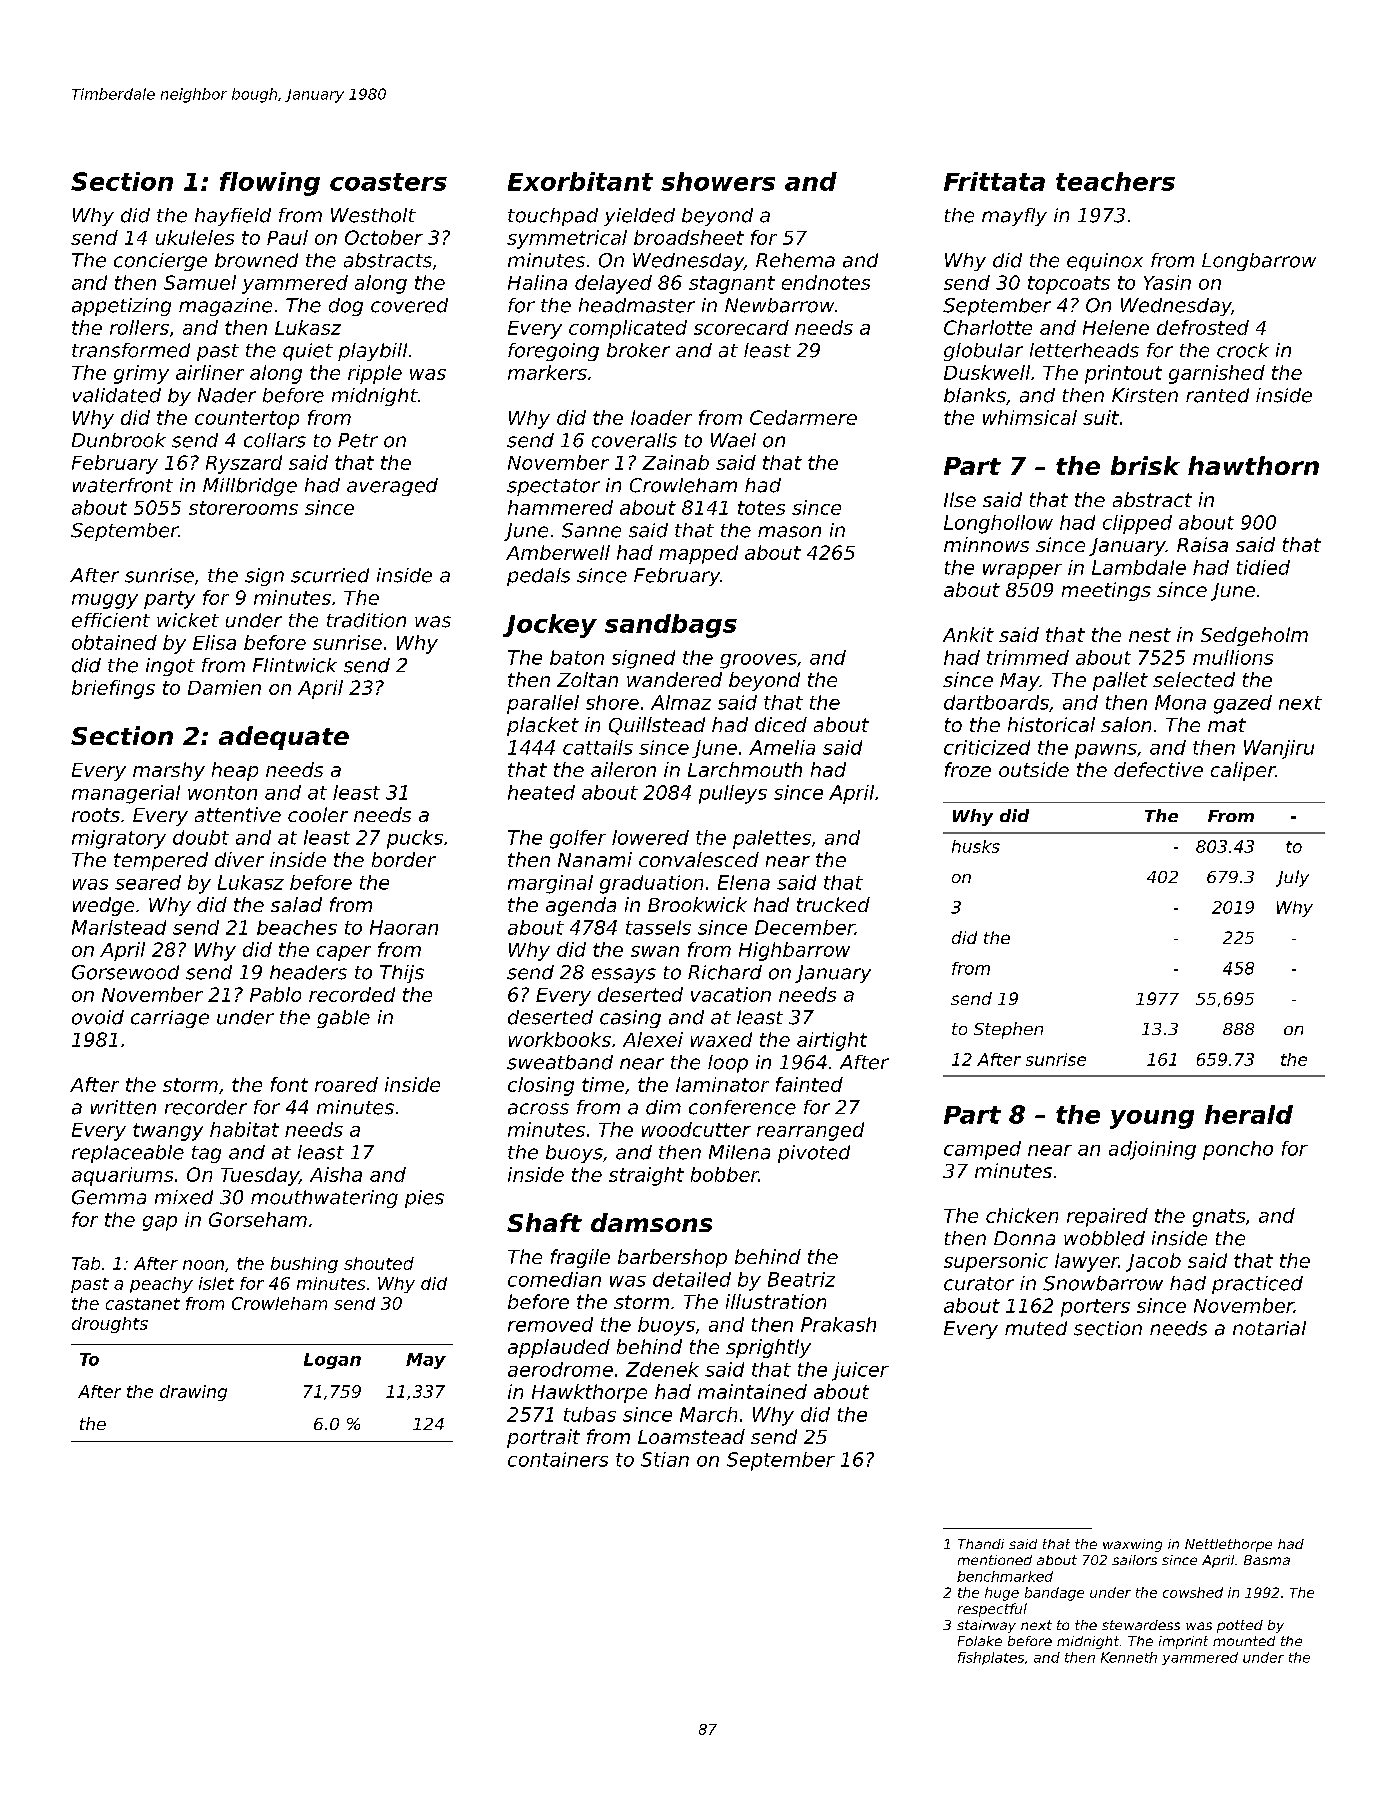 Image resolution: width=1396 pixels, height=1807 pixels. What do you see at coordinates (103, 906) in the screenshot?
I see `wedge` at bounding box center [103, 906].
